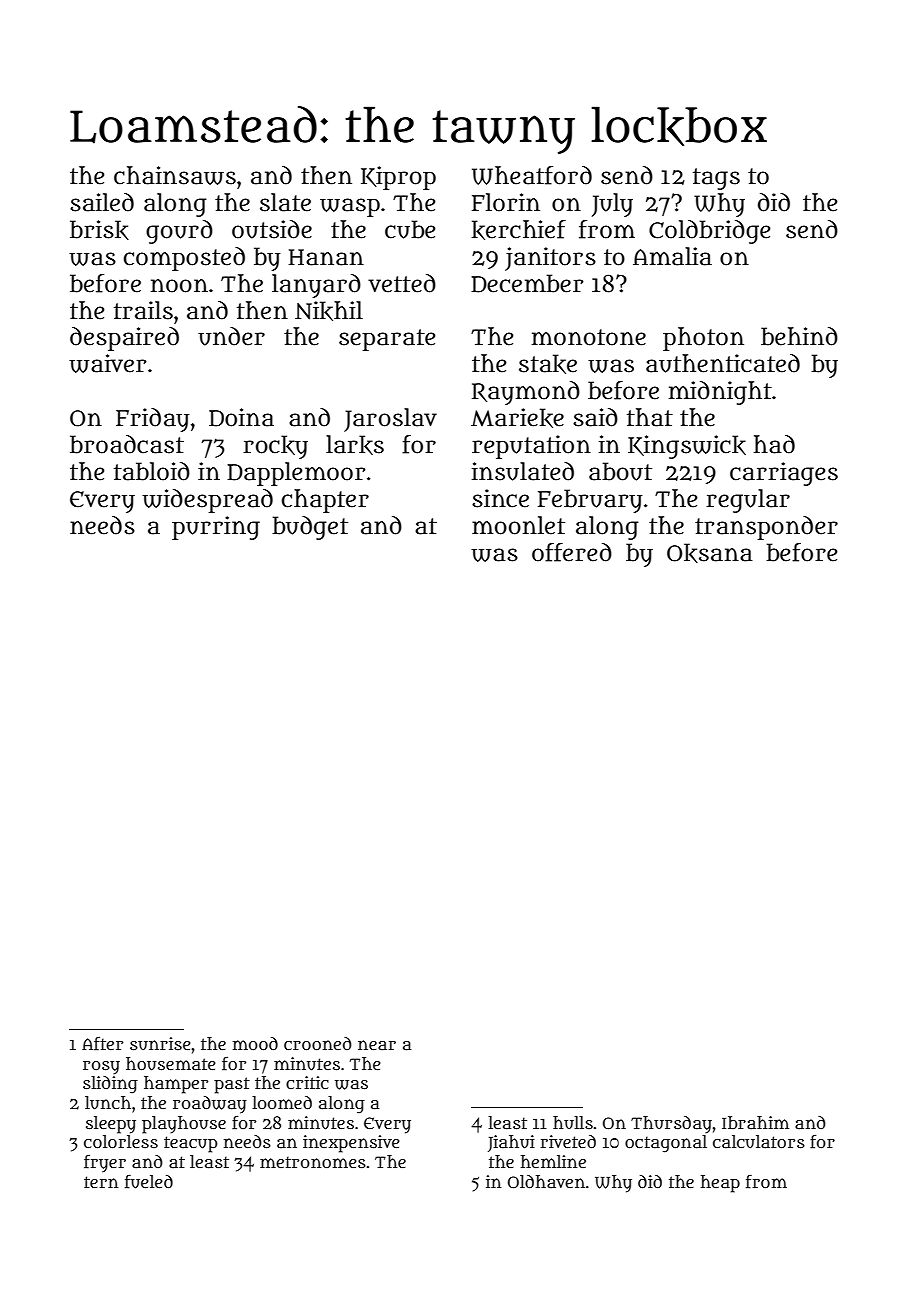 The image size is (908, 1316). Describe the element at coordinates (149, 1182) in the page. I see `fueled` at that location.
